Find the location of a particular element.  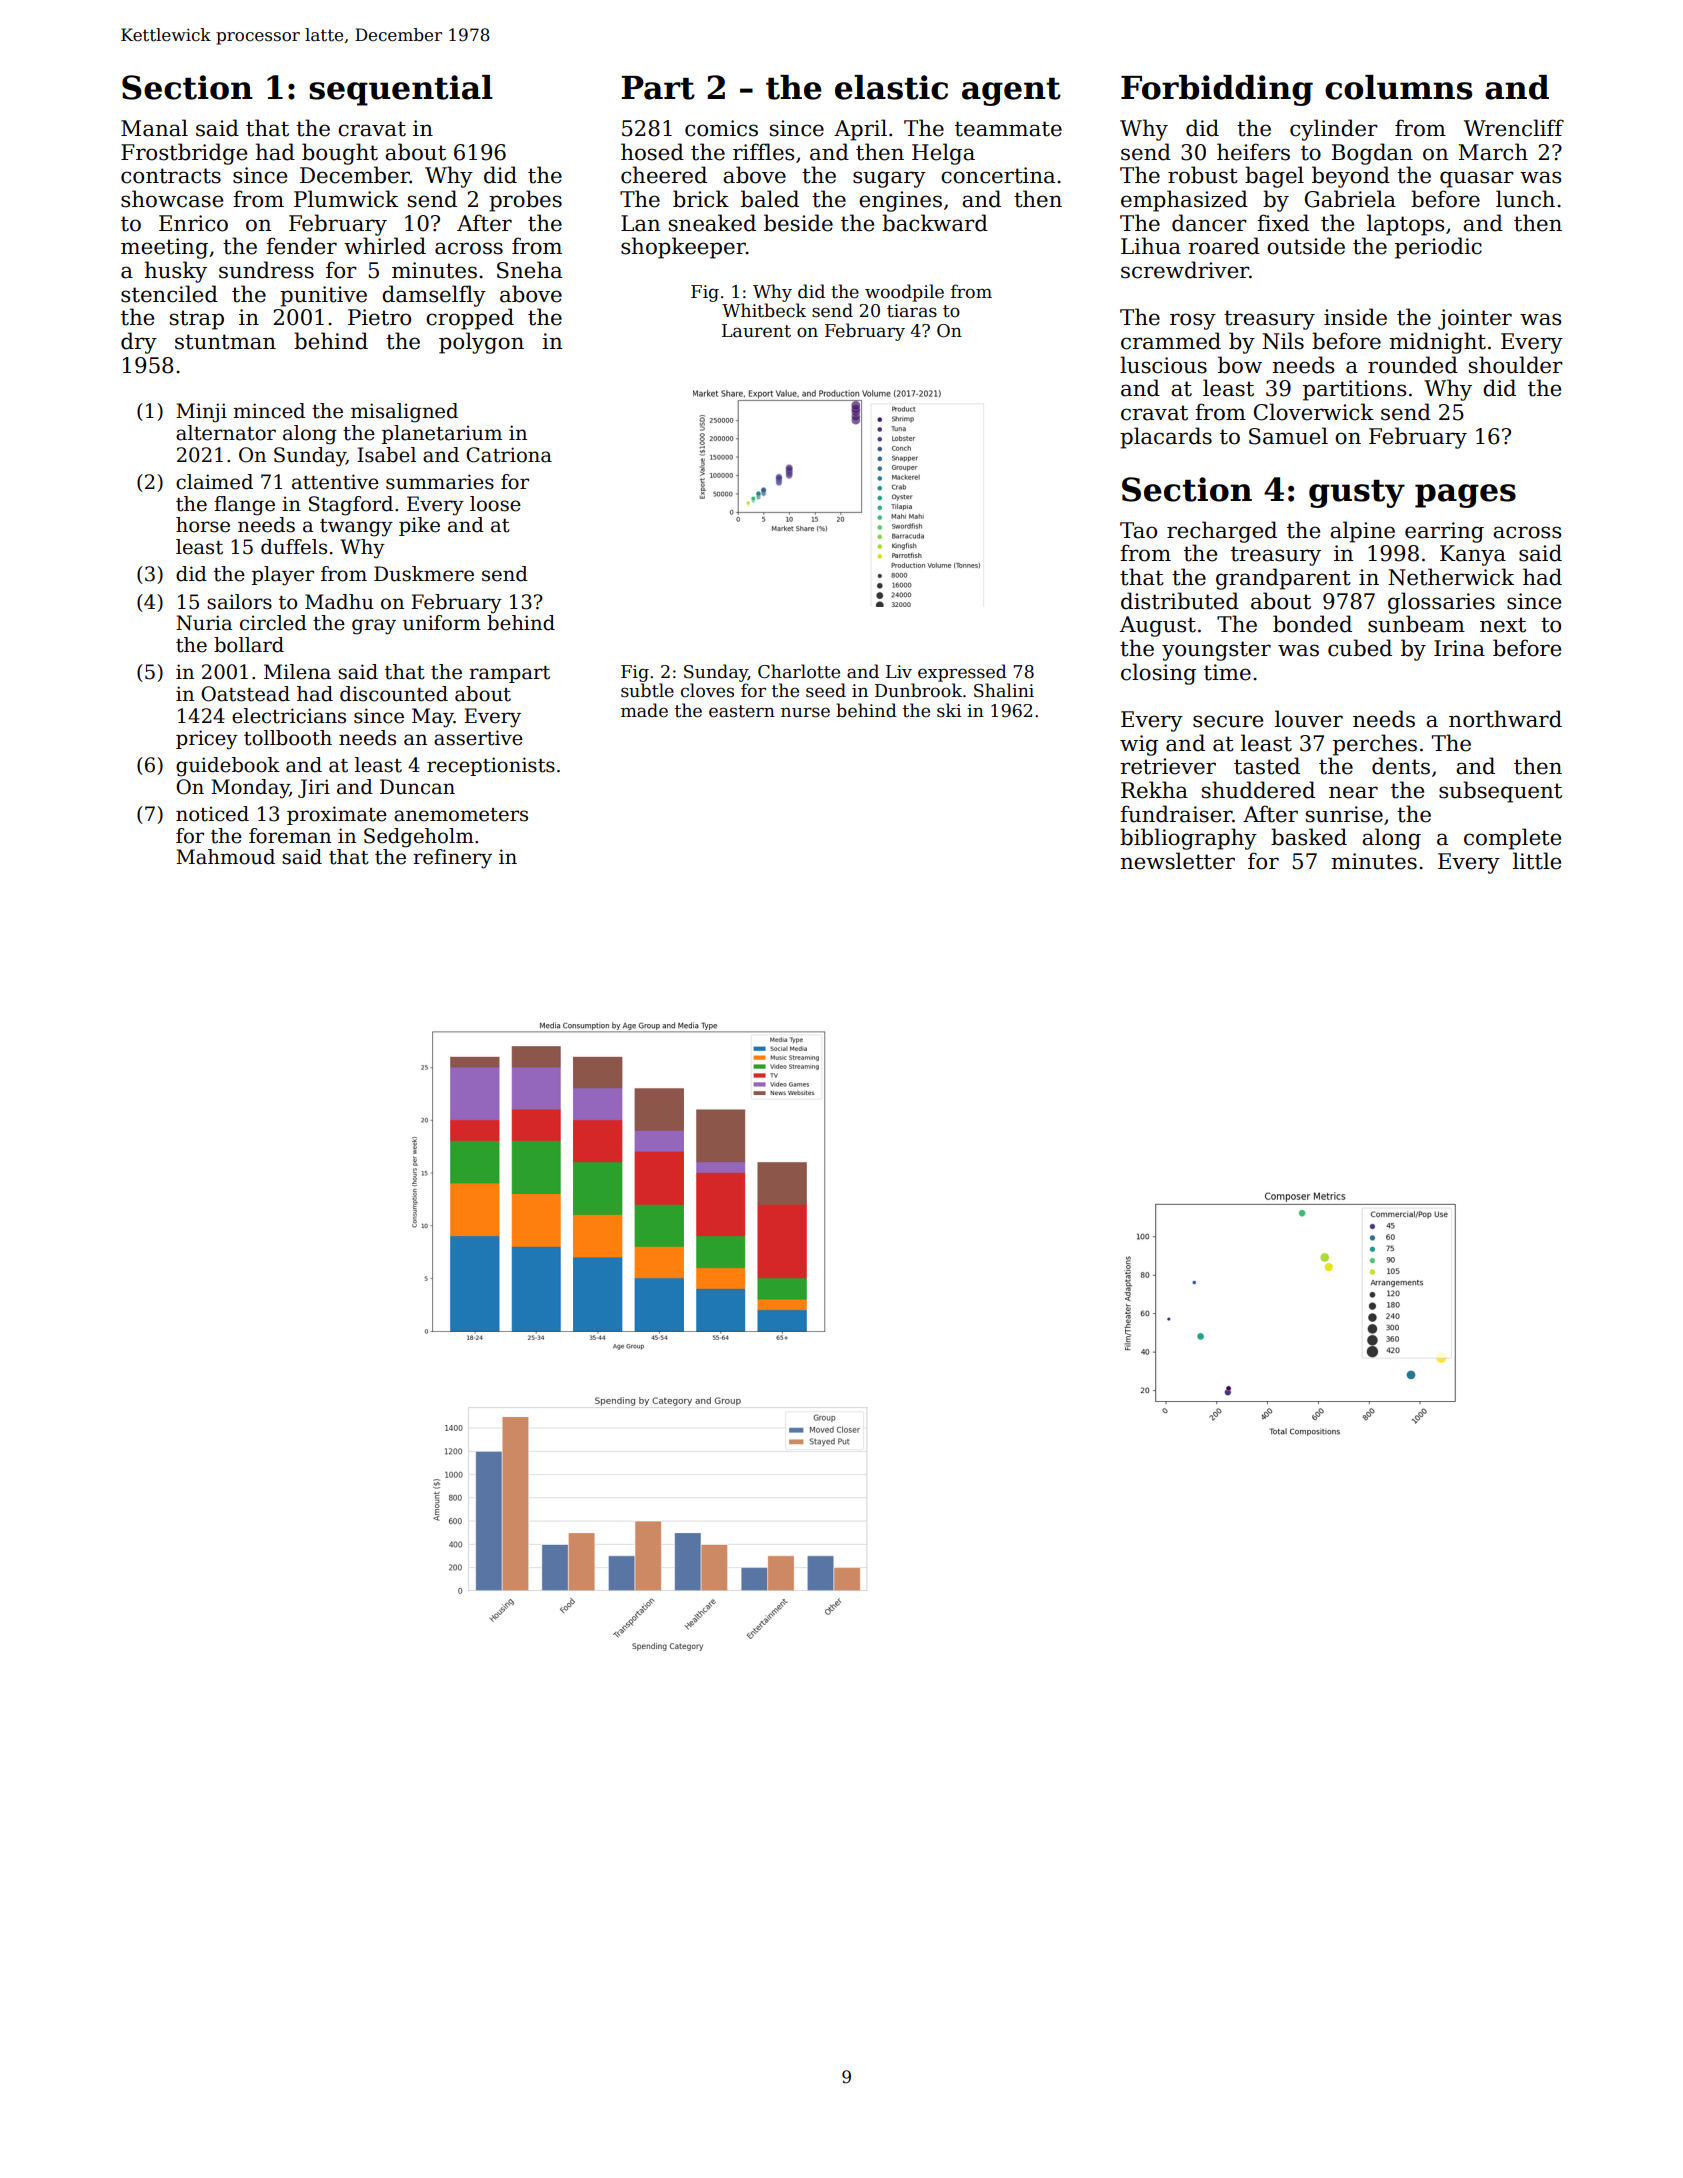

bibliography is located at coordinates (1188, 839).
